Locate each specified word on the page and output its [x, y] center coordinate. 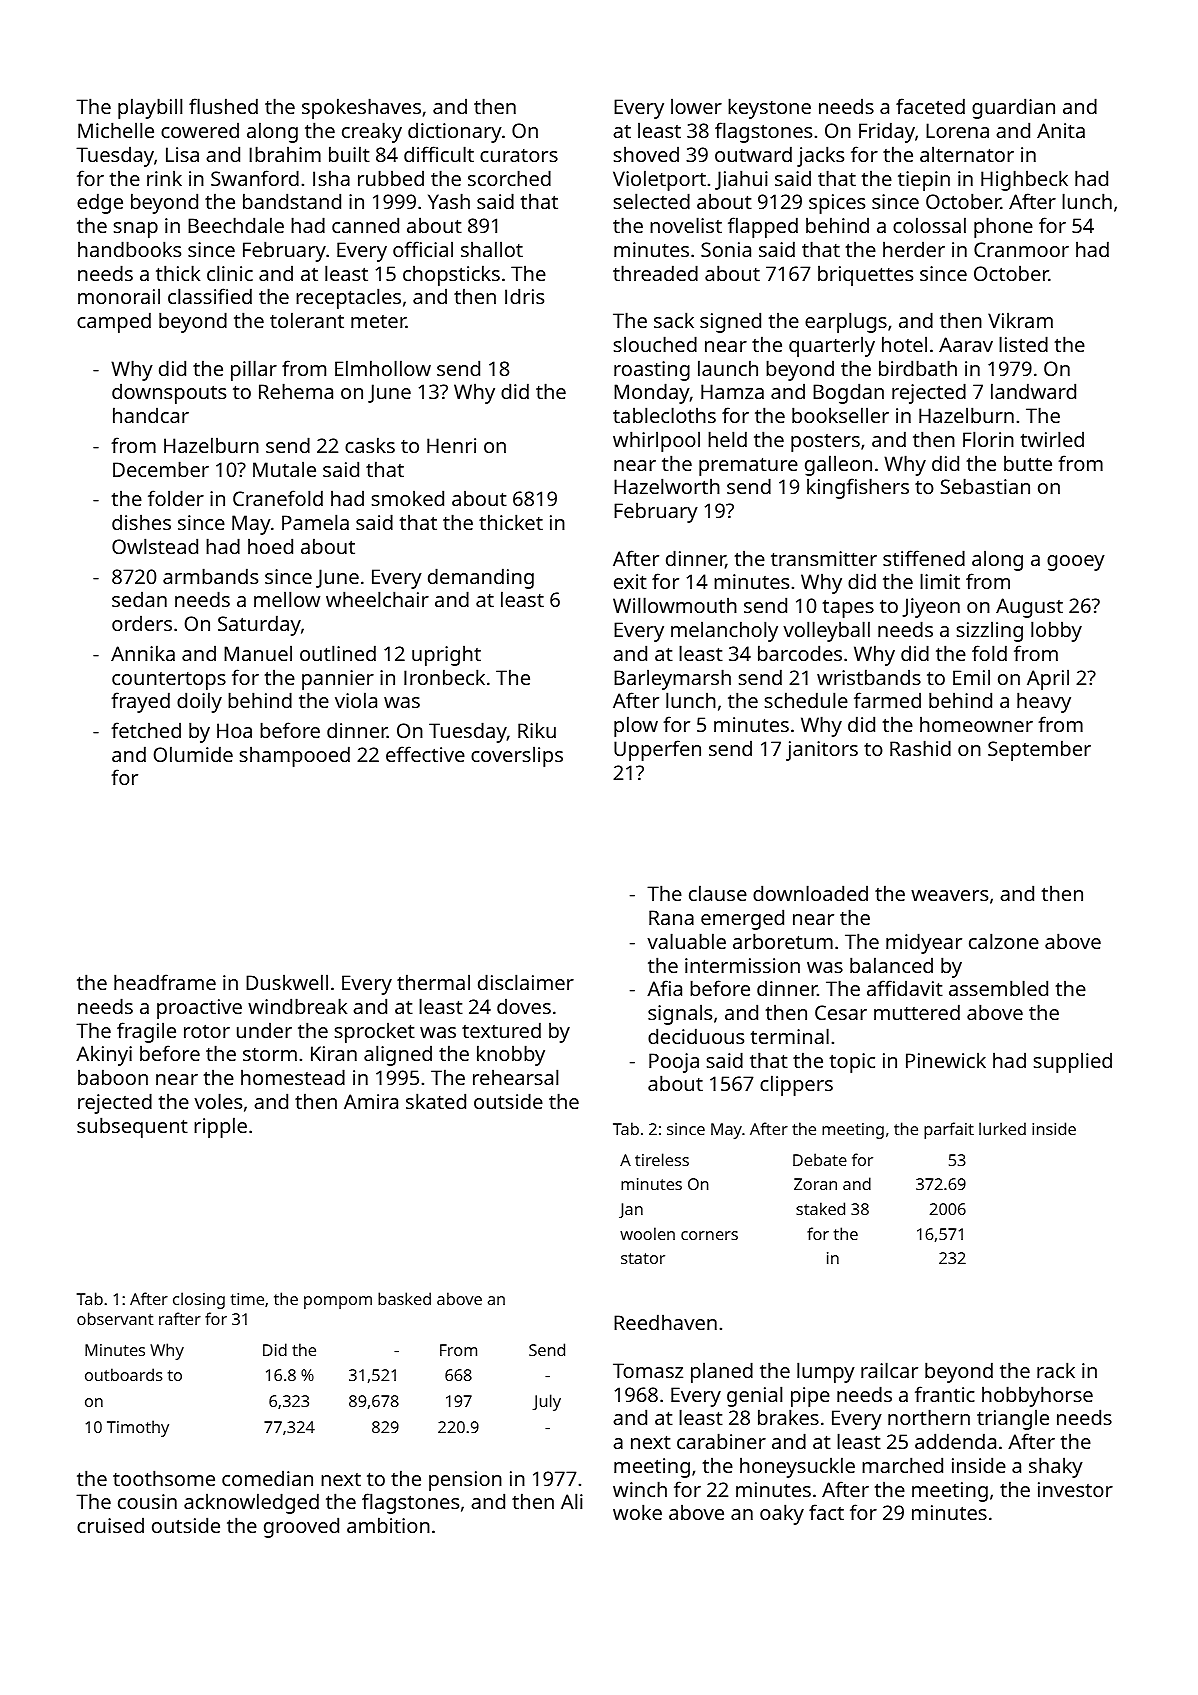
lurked [1002, 1128]
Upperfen [657, 750]
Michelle [116, 130]
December [161, 469]
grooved [301, 1527]
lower [696, 106]
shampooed [295, 756]
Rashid [920, 748]
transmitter [824, 558]
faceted [930, 106]
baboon [113, 1077]
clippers [796, 1085]
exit [630, 581]
